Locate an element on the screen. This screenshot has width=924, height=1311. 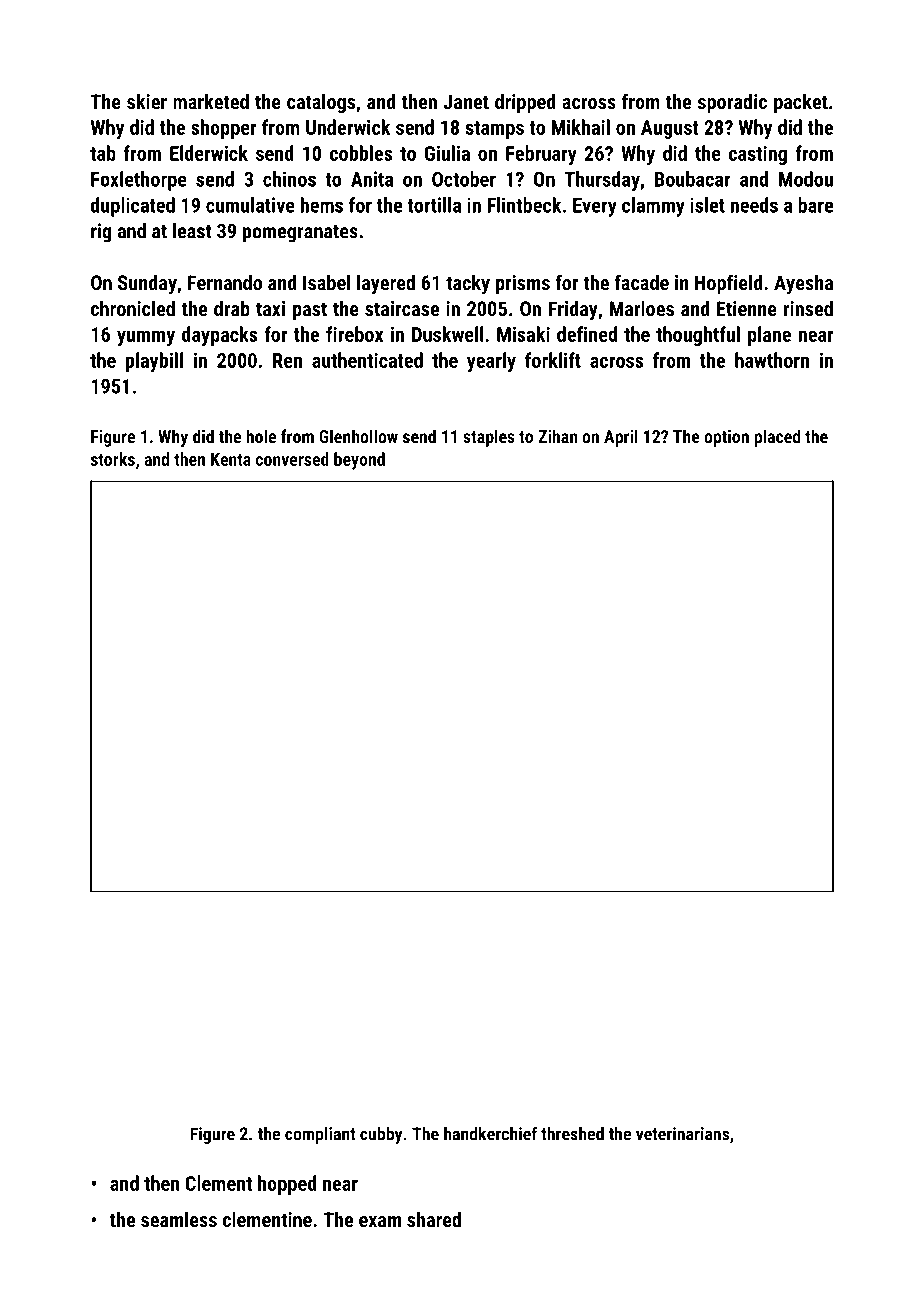
handkerchief is located at coordinates (490, 1133).
